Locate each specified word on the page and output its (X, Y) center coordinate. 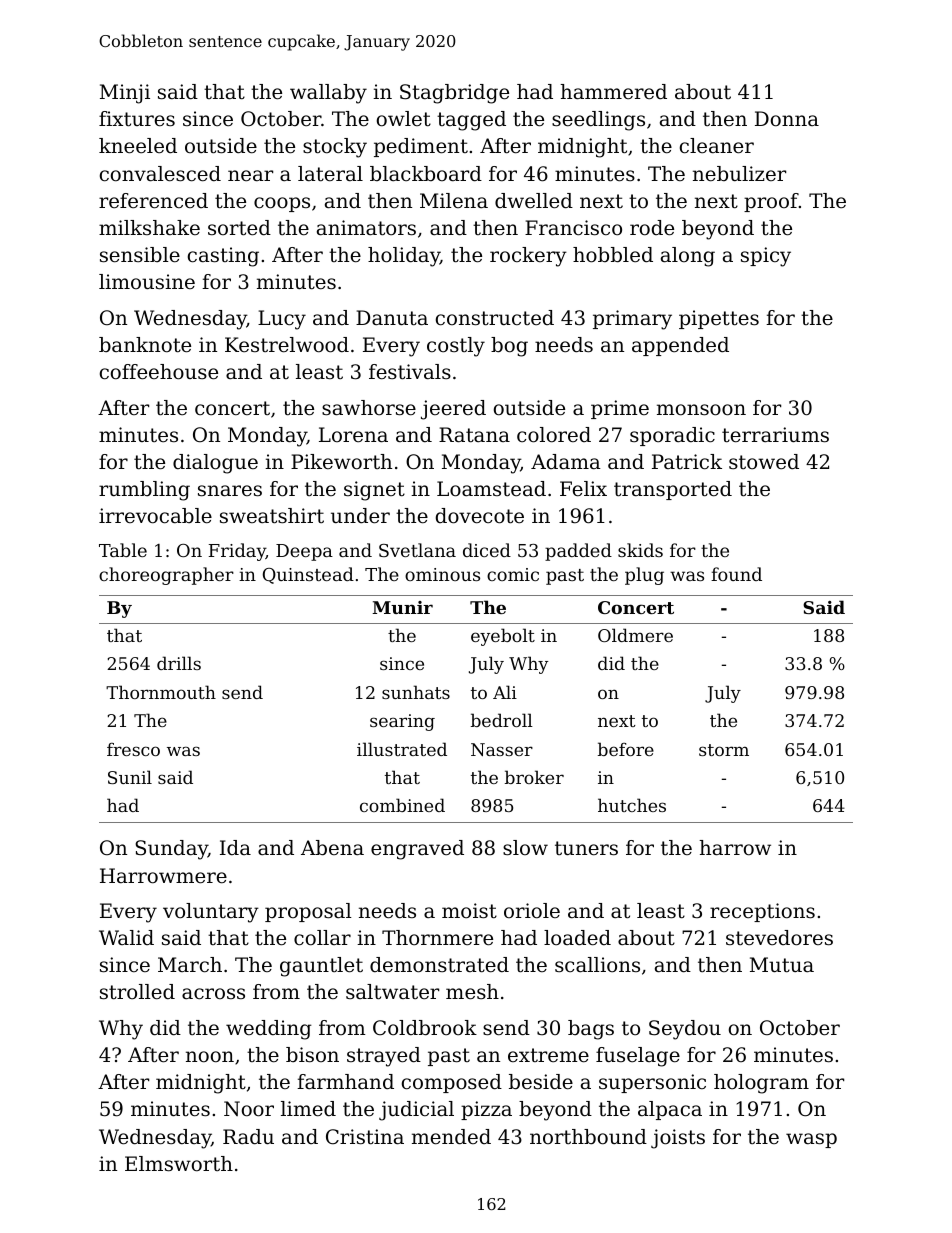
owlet (404, 119)
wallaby (328, 94)
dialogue (215, 464)
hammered (613, 92)
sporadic (672, 436)
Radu (248, 1137)
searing (402, 722)
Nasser (502, 749)
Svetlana (417, 550)
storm (724, 750)
